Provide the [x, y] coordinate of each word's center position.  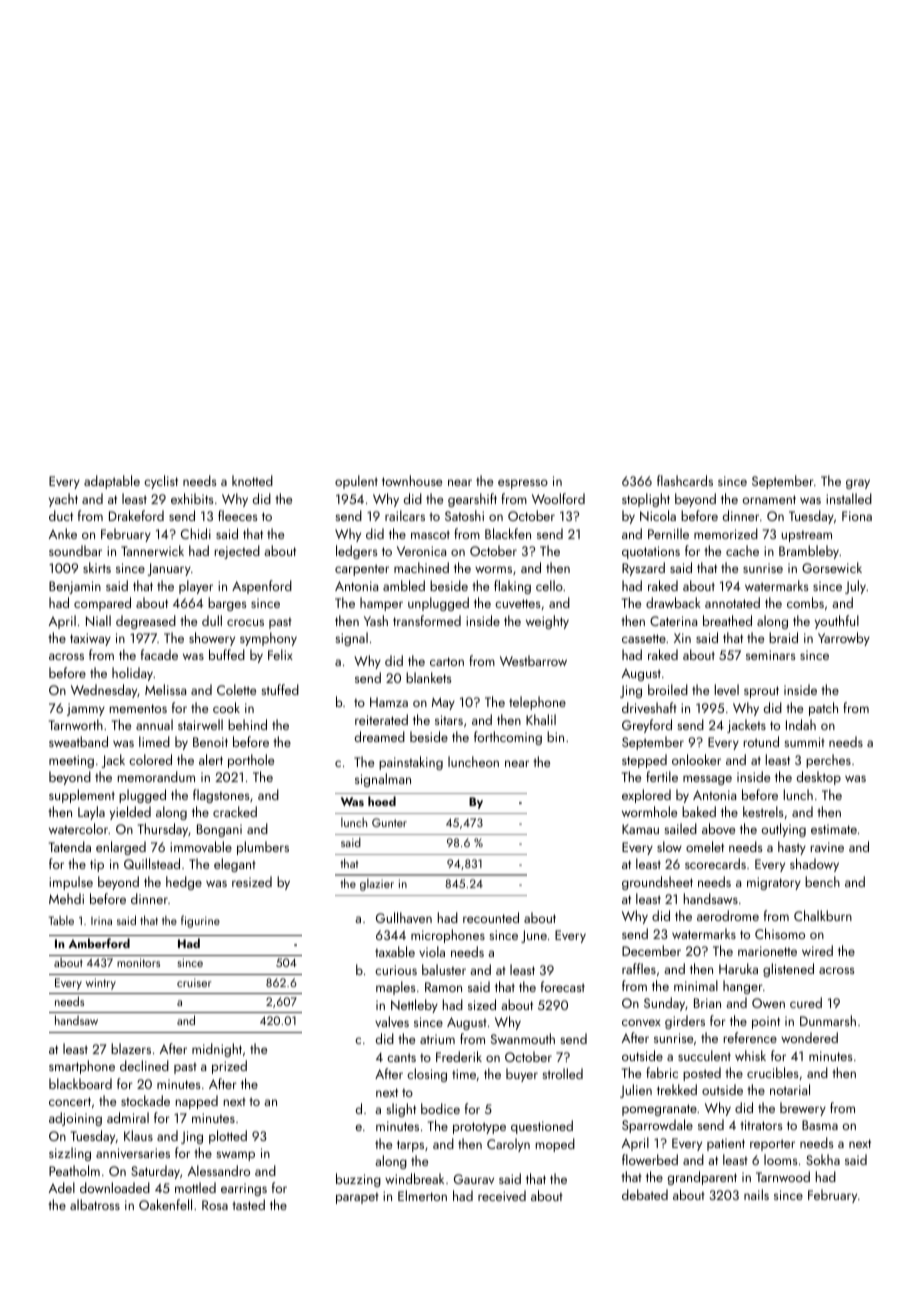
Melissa [165, 689]
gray [858, 484]
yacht [63, 500]
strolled [562, 1073]
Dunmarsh [828, 1020]
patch [823, 709]
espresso [523, 484]
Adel [62, 1187]
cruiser [194, 982]
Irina [101, 921]
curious [396, 970]
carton [447, 661]
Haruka [738, 968]
